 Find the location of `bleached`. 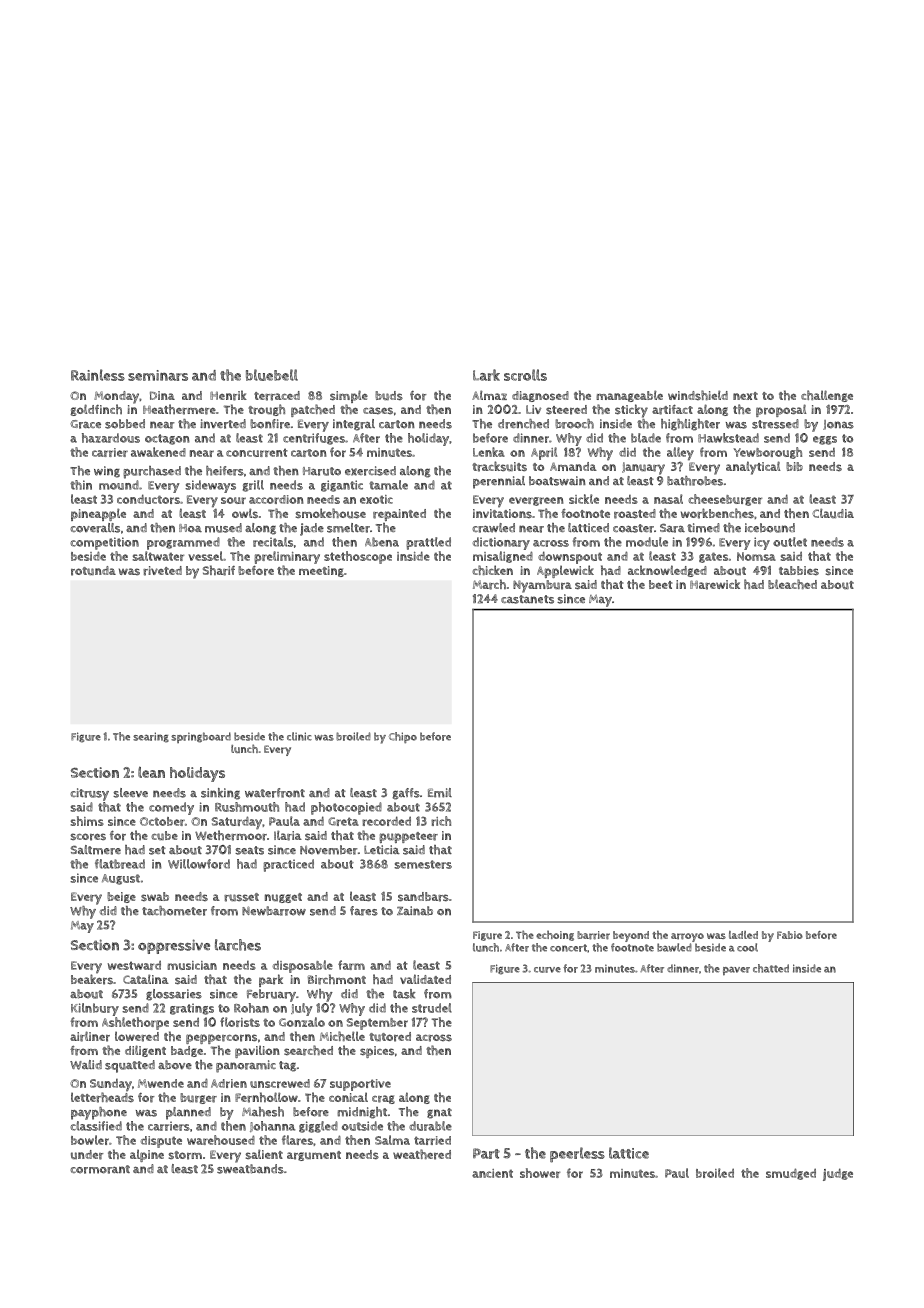

bleached is located at coordinates (792, 584).
